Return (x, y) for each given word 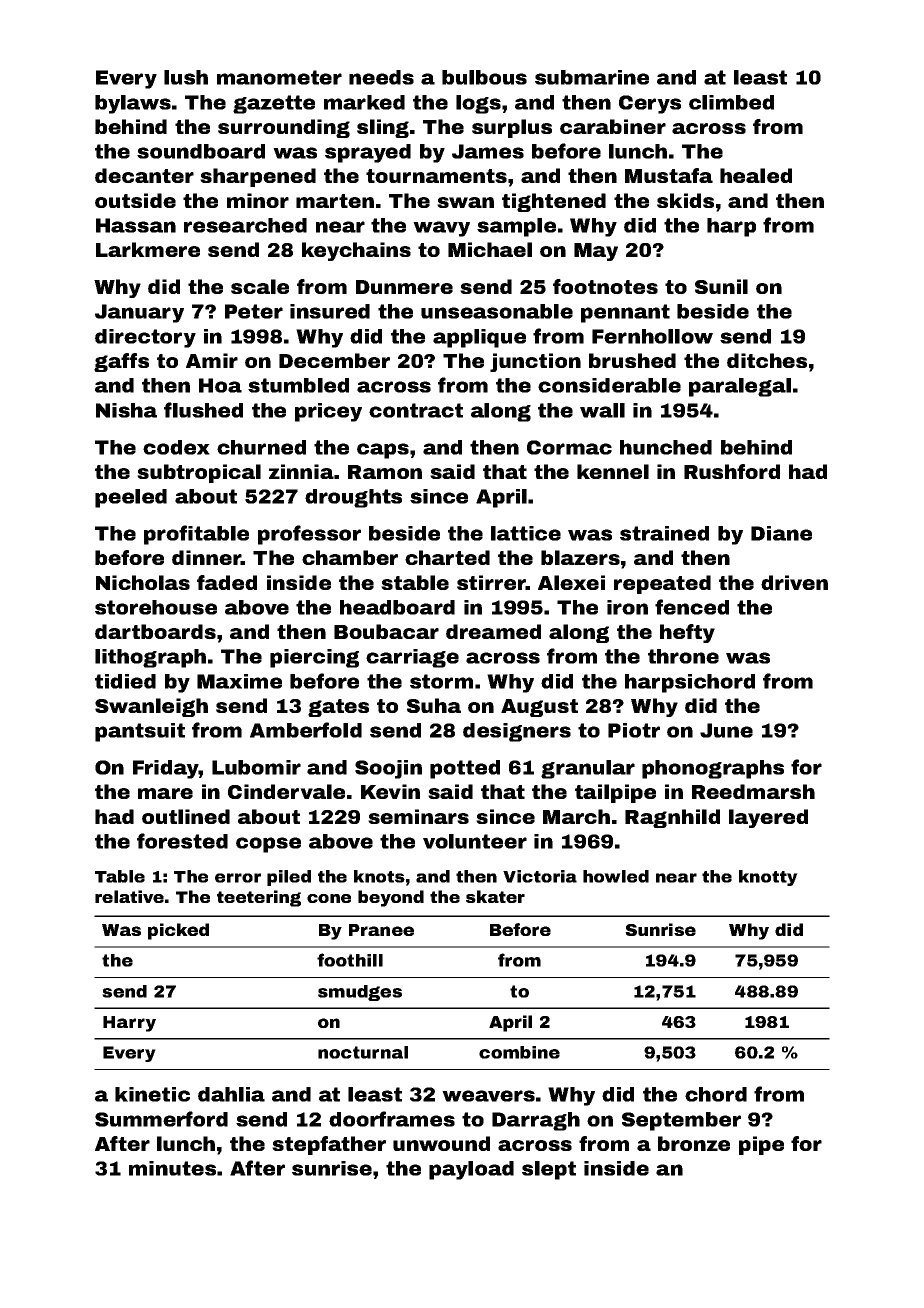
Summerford (161, 1119)
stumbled (298, 385)
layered (768, 818)
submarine (592, 77)
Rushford (732, 471)
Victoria (540, 876)
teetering (259, 898)
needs (381, 77)
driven (794, 582)
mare (165, 793)
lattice (526, 533)
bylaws (133, 104)
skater (495, 896)
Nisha (126, 410)
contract (416, 410)
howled (616, 876)
